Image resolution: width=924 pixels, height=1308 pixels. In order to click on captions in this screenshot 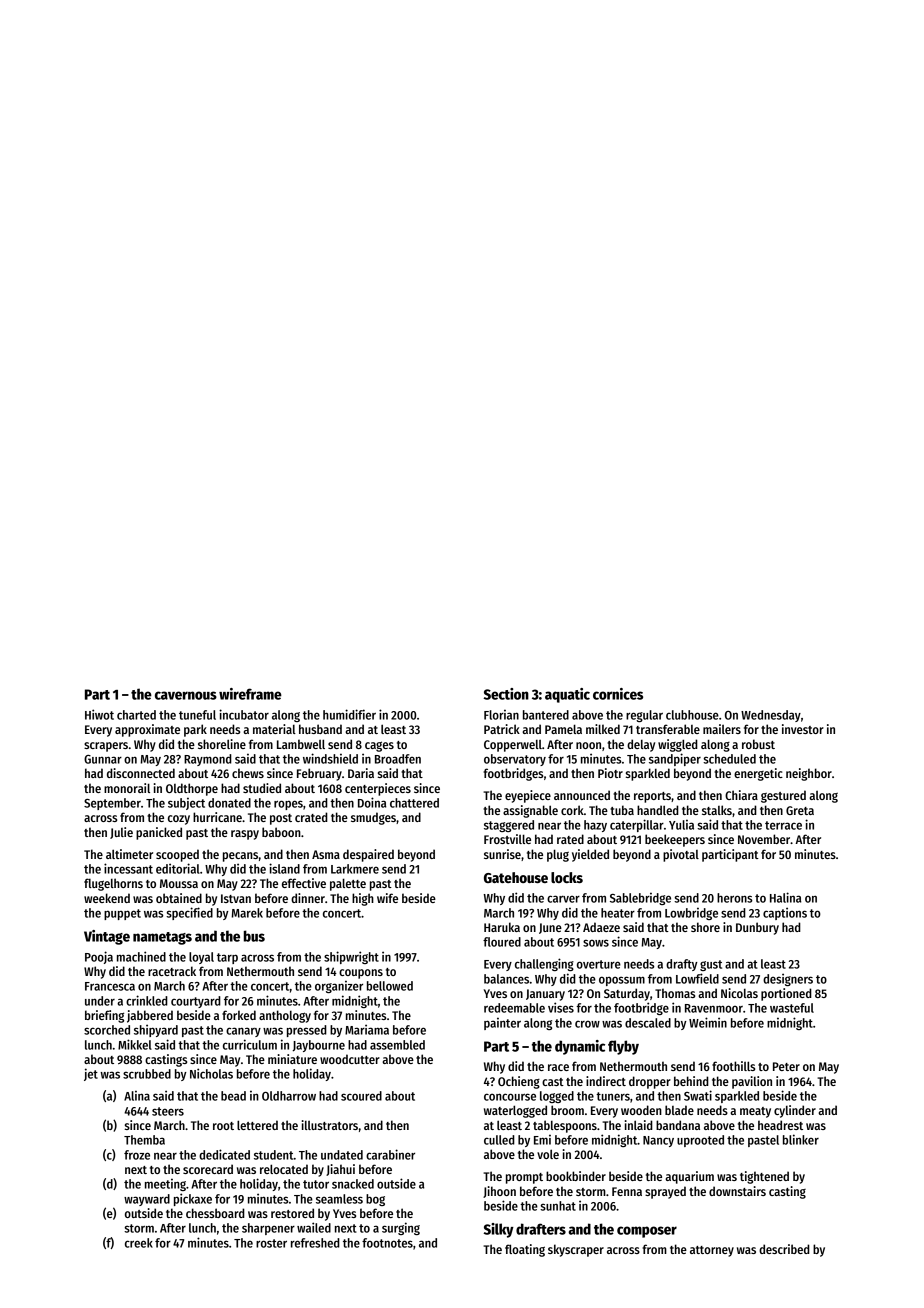, I will do `click(785, 913)`.
